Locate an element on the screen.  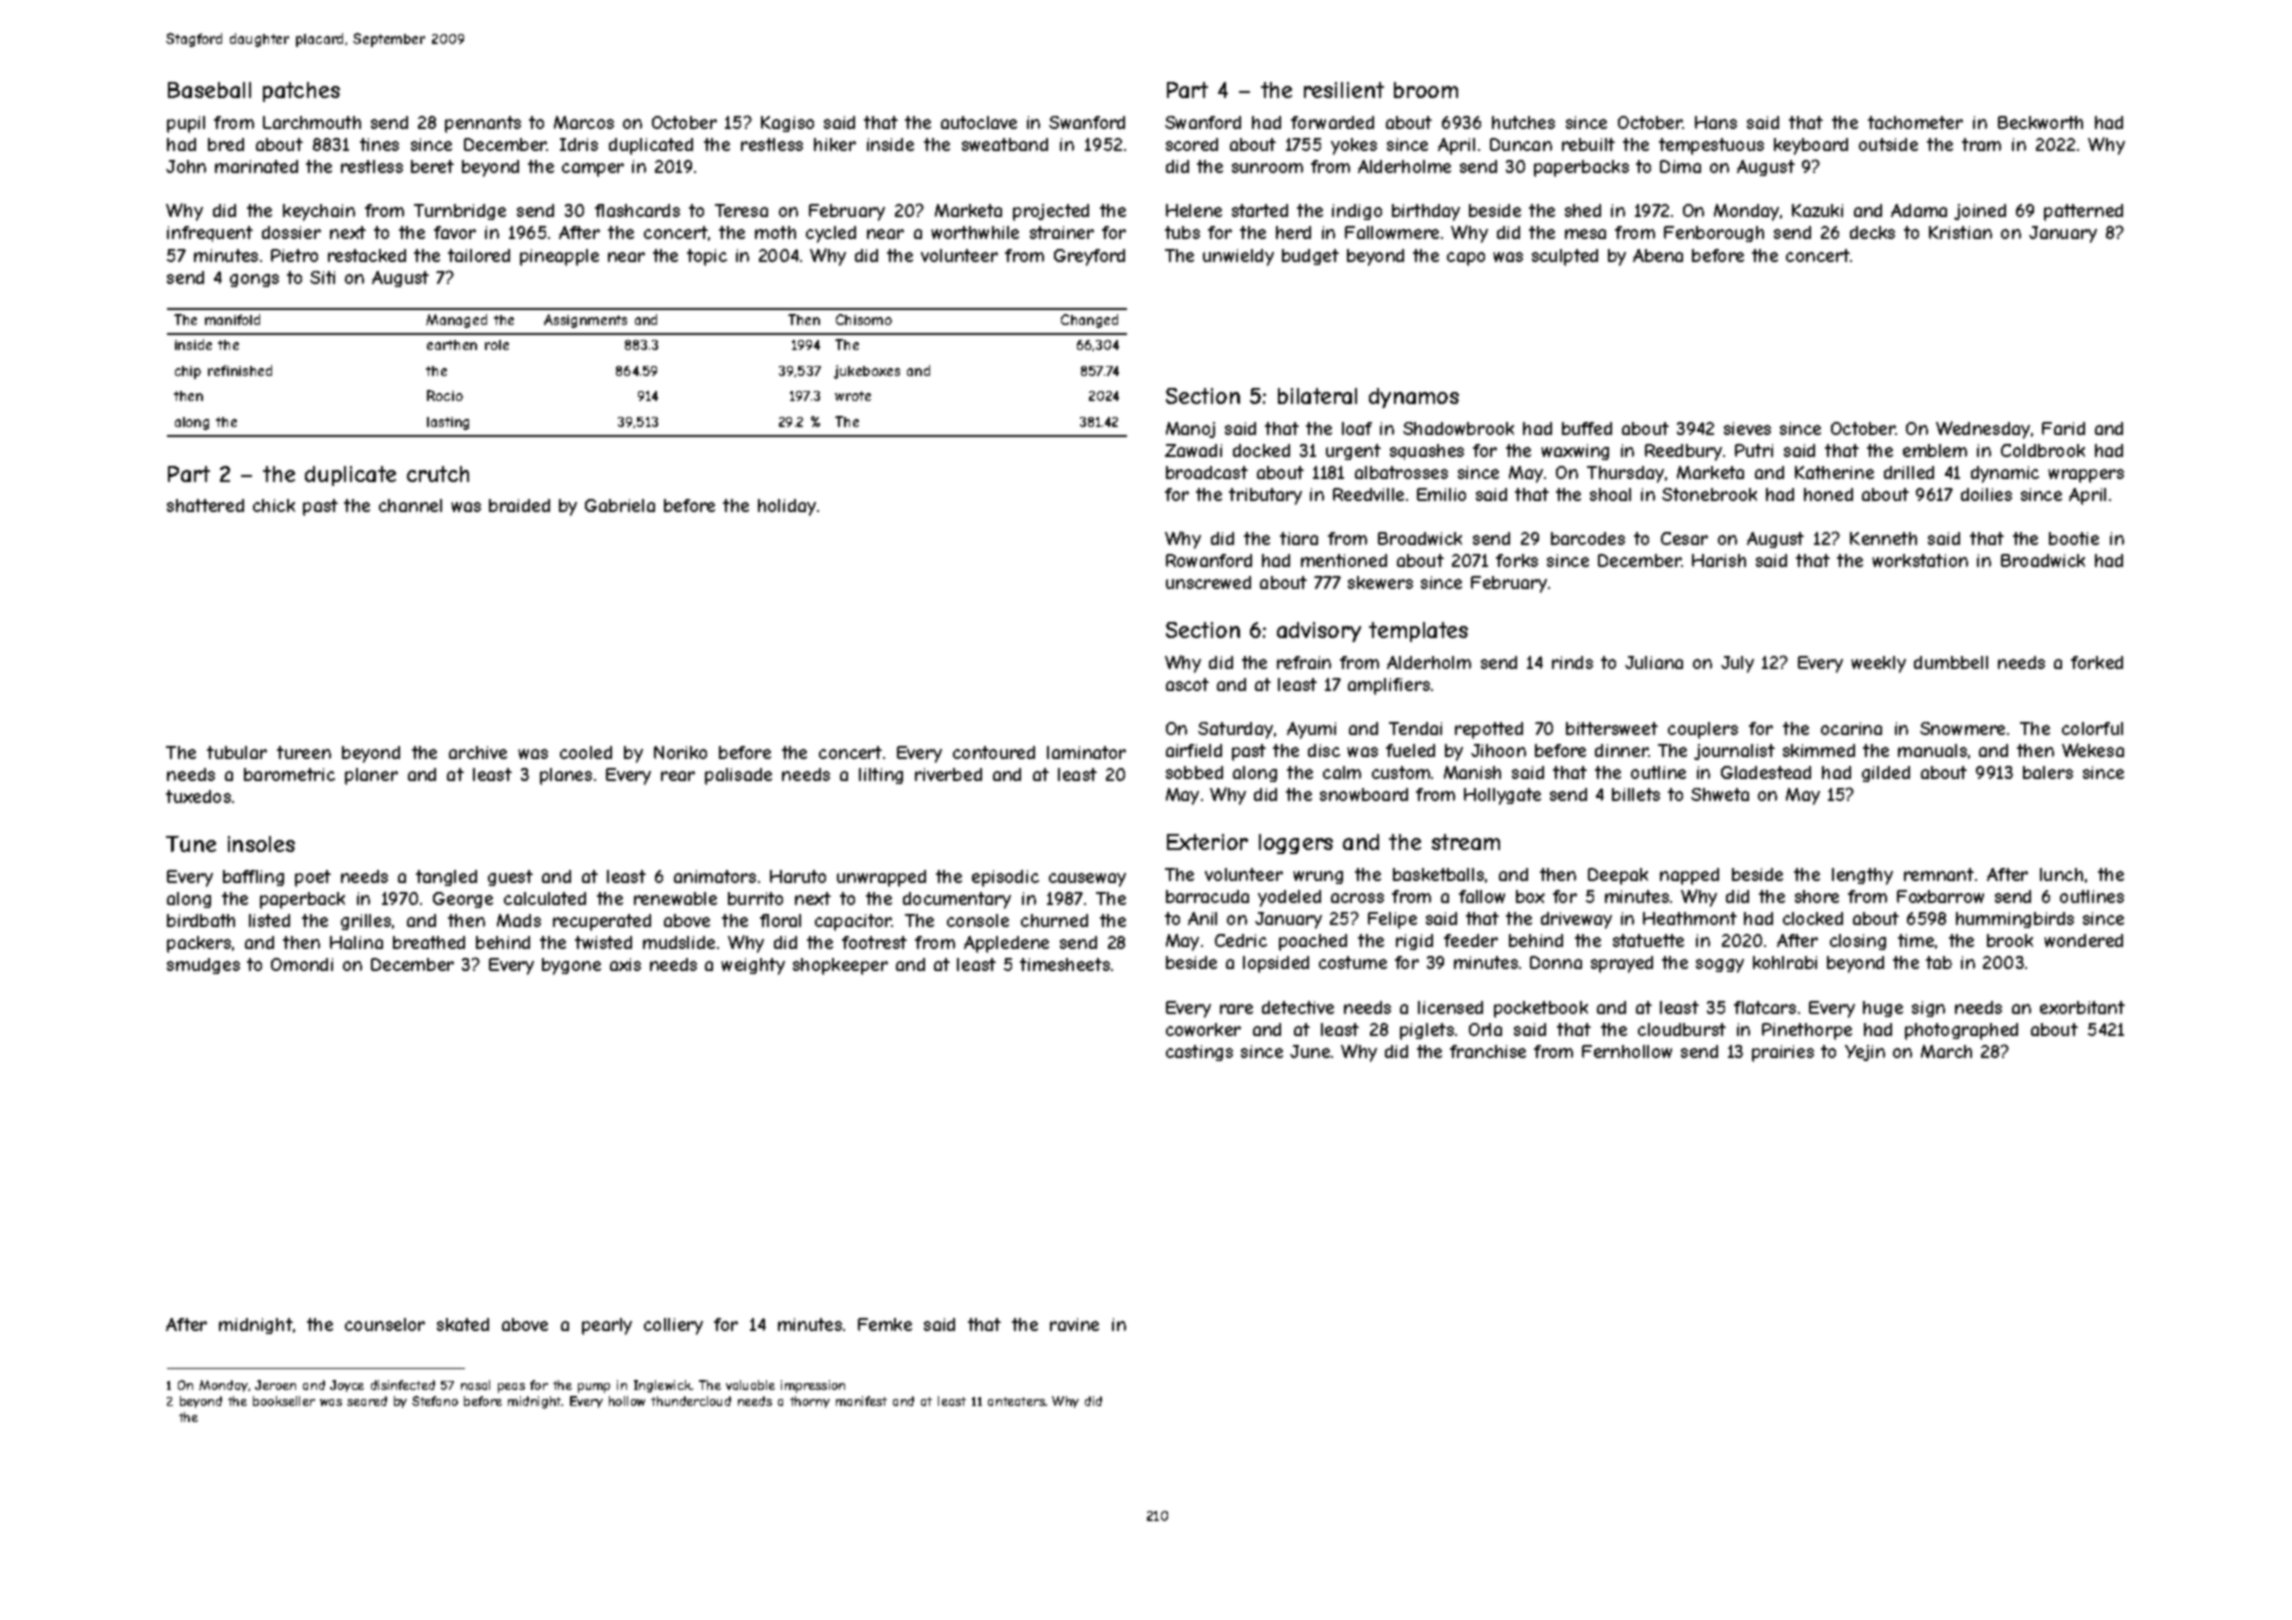
bookseller is located at coordinates (284, 1401).
